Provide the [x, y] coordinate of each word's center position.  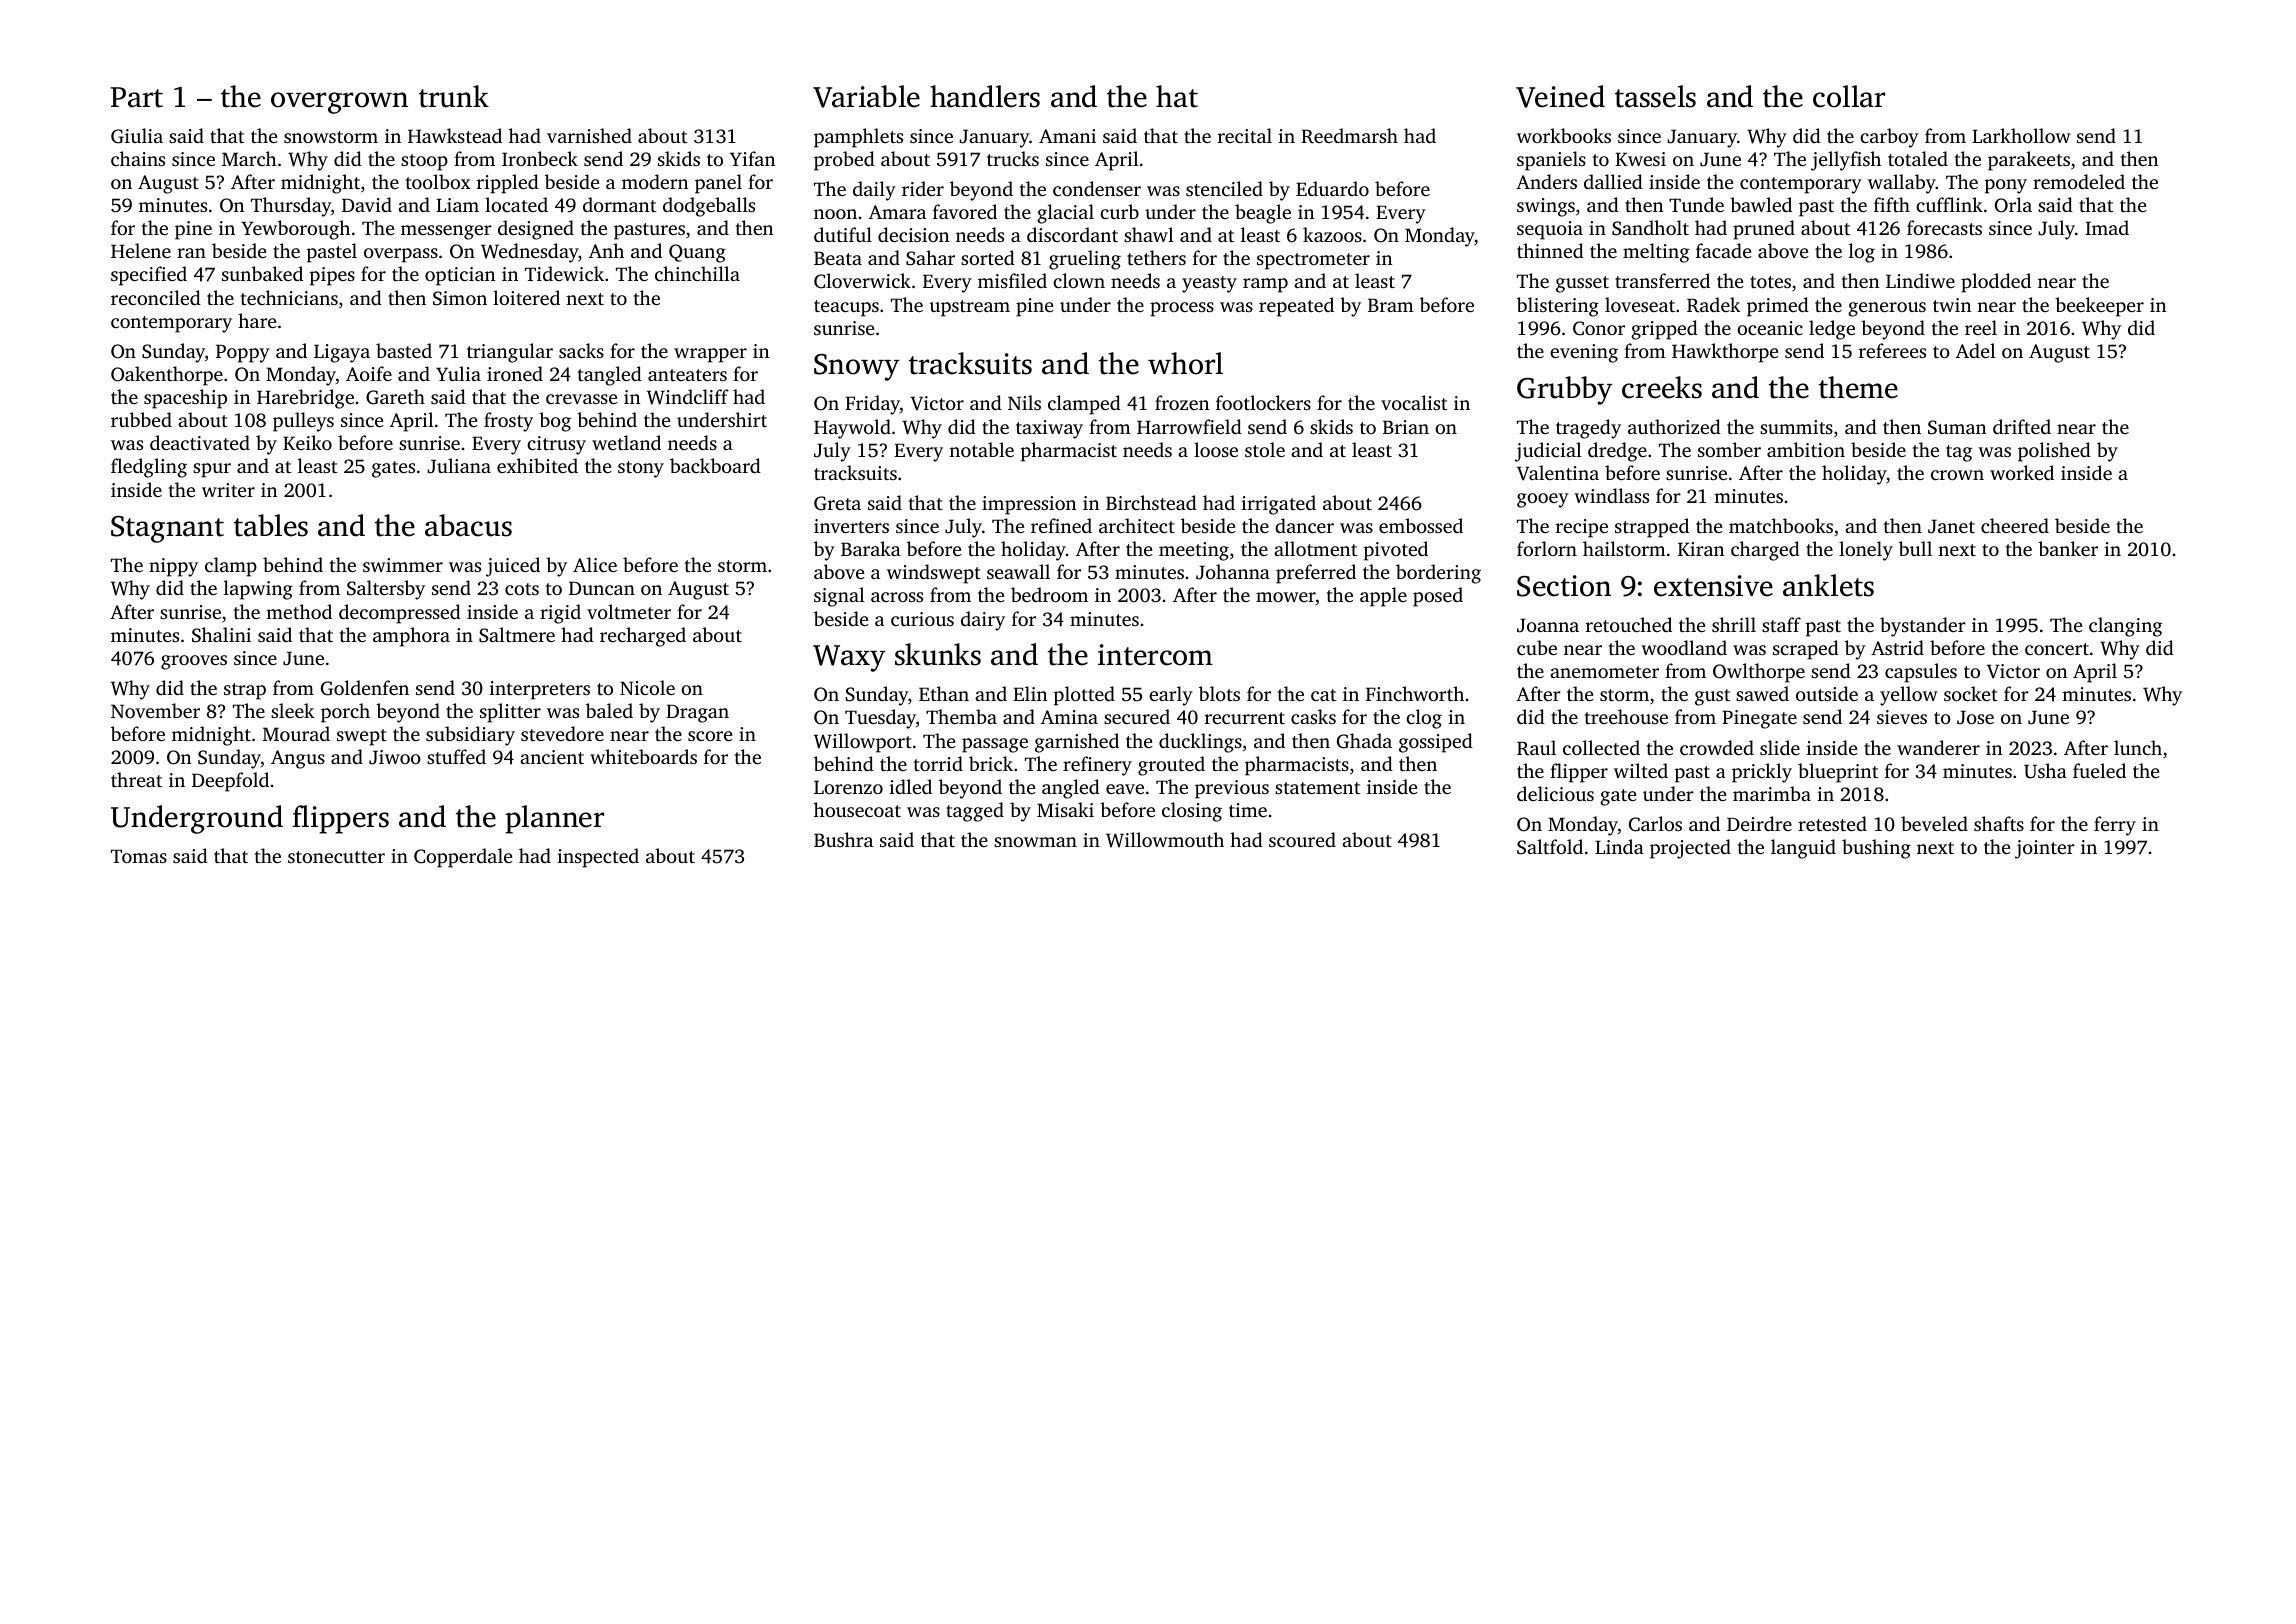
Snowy [857, 367]
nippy [173, 567]
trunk [454, 96]
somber [1729, 449]
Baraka [871, 548]
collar [1849, 96]
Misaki [1065, 809]
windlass [1611, 495]
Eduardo [1332, 188]
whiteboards [643, 756]
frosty [508, 422]
